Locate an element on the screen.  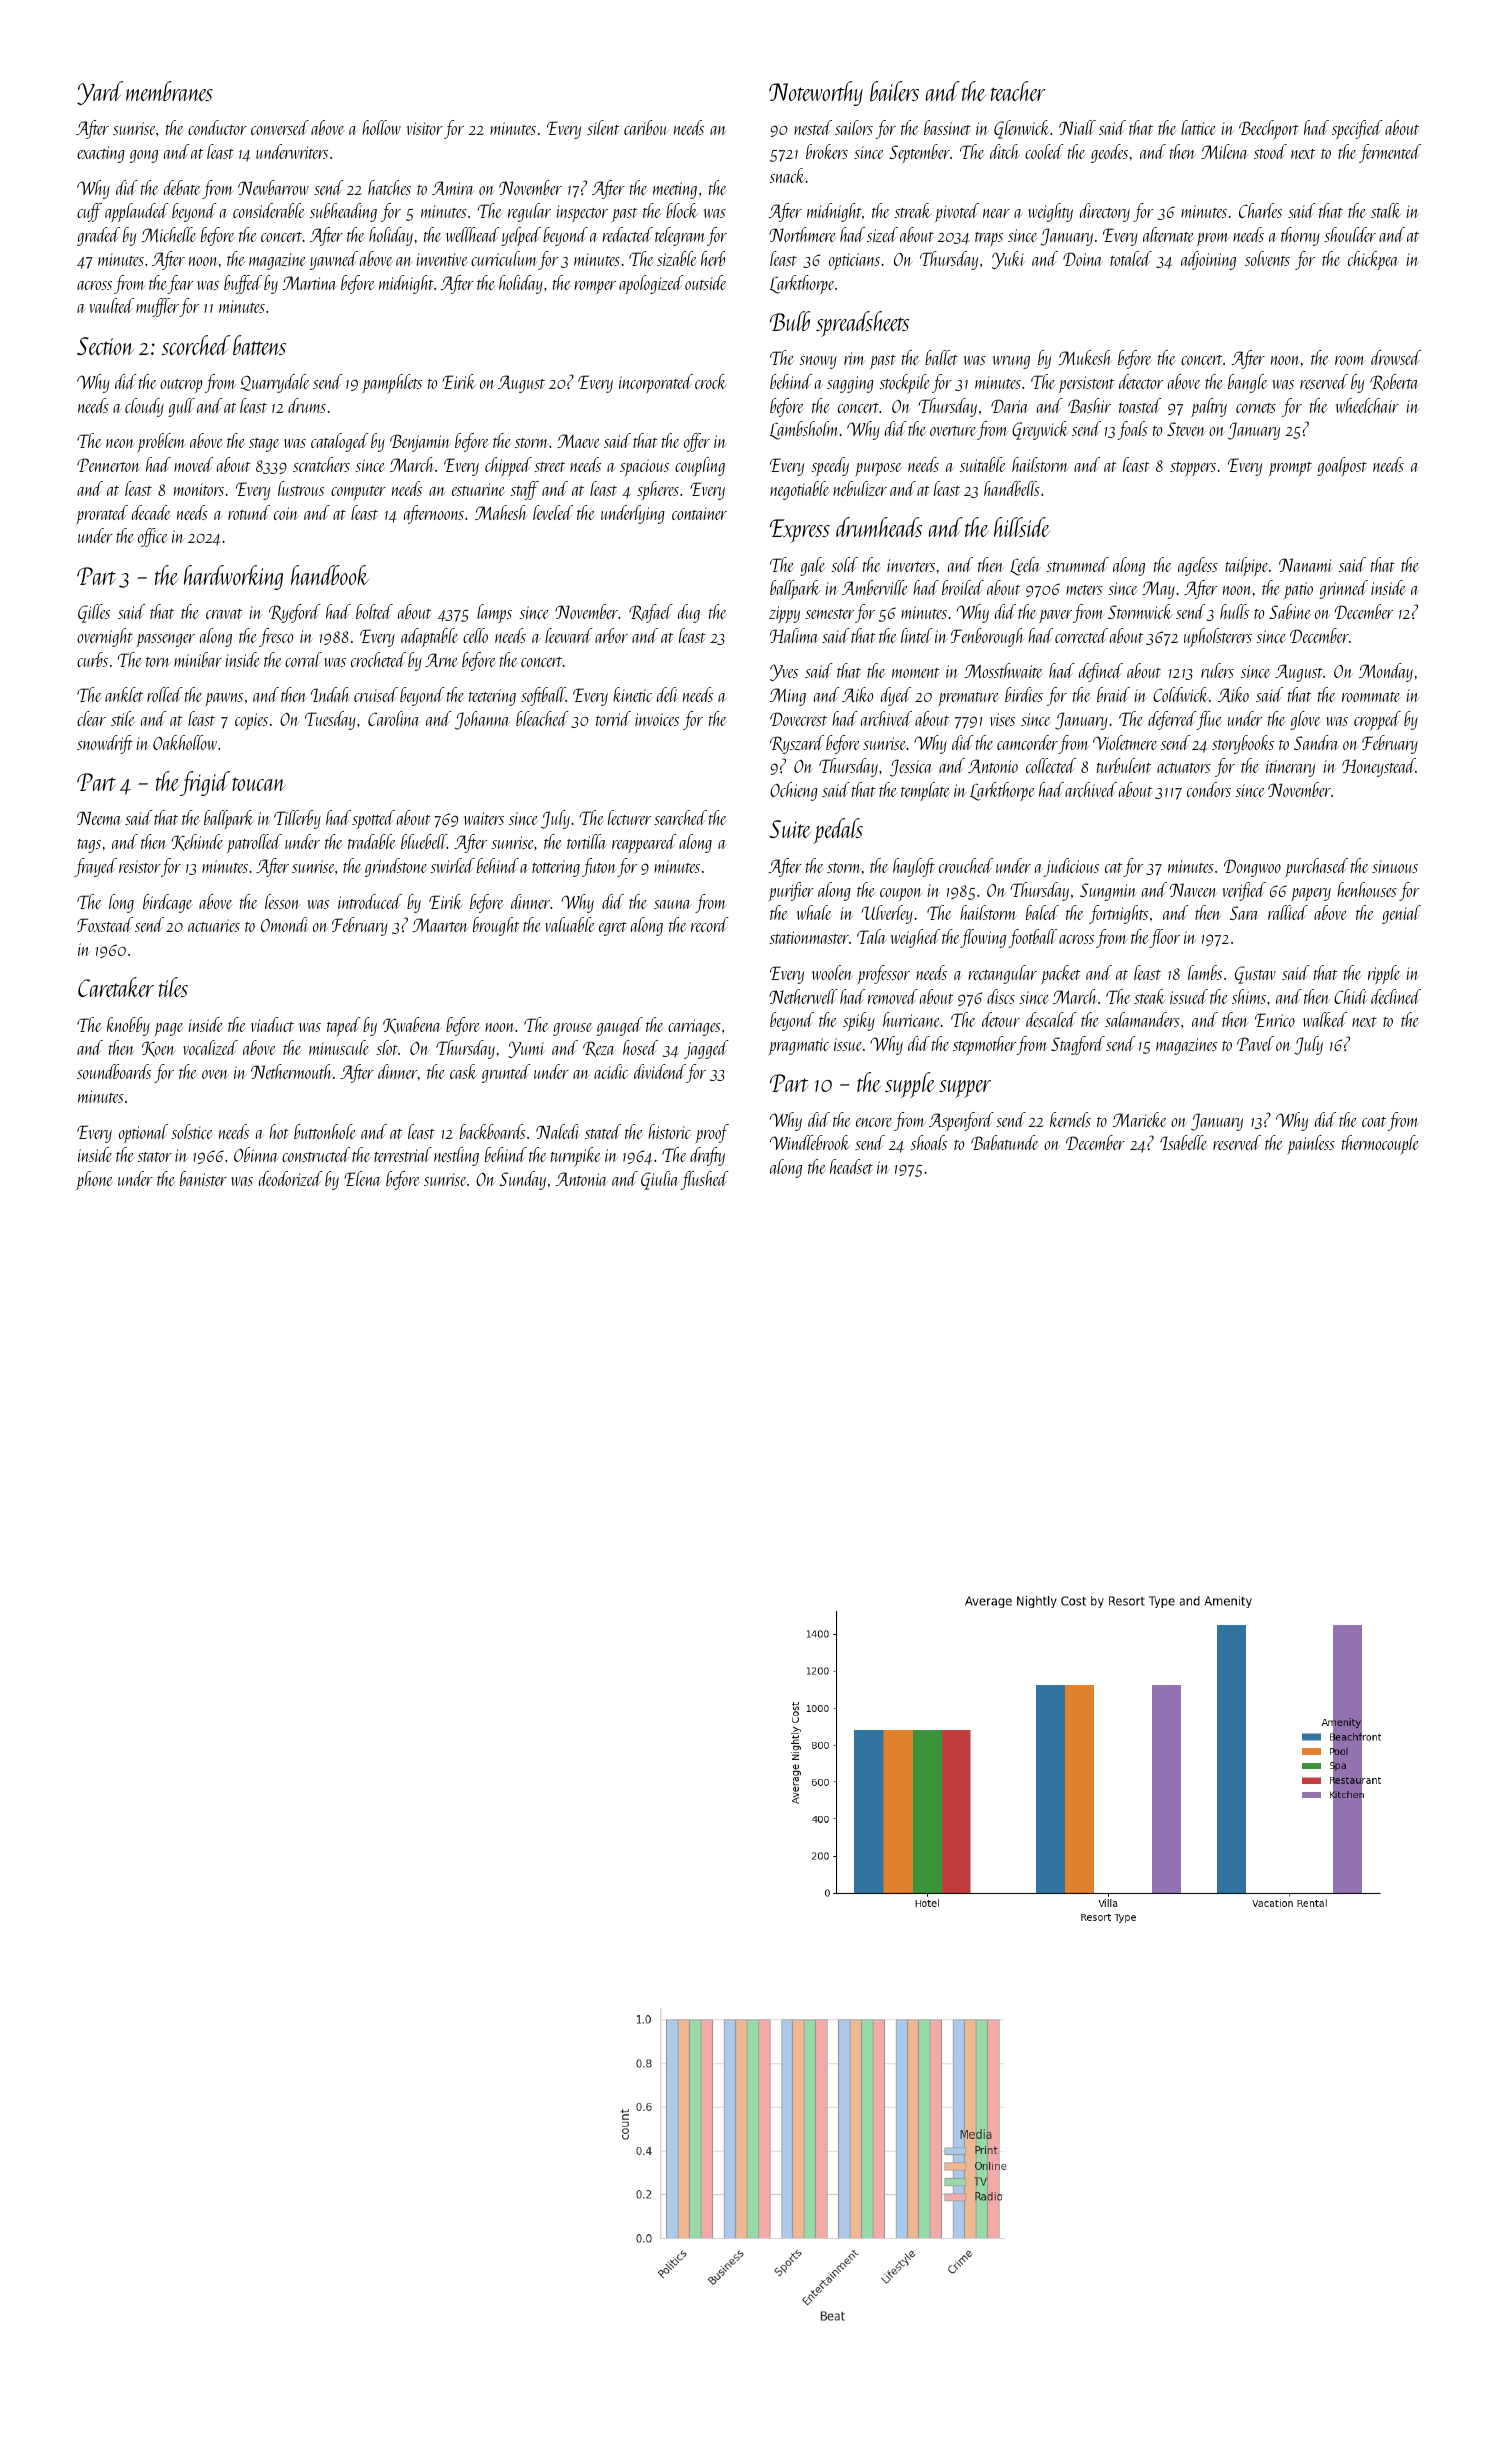
silent is located at coordinates (603, 127).
